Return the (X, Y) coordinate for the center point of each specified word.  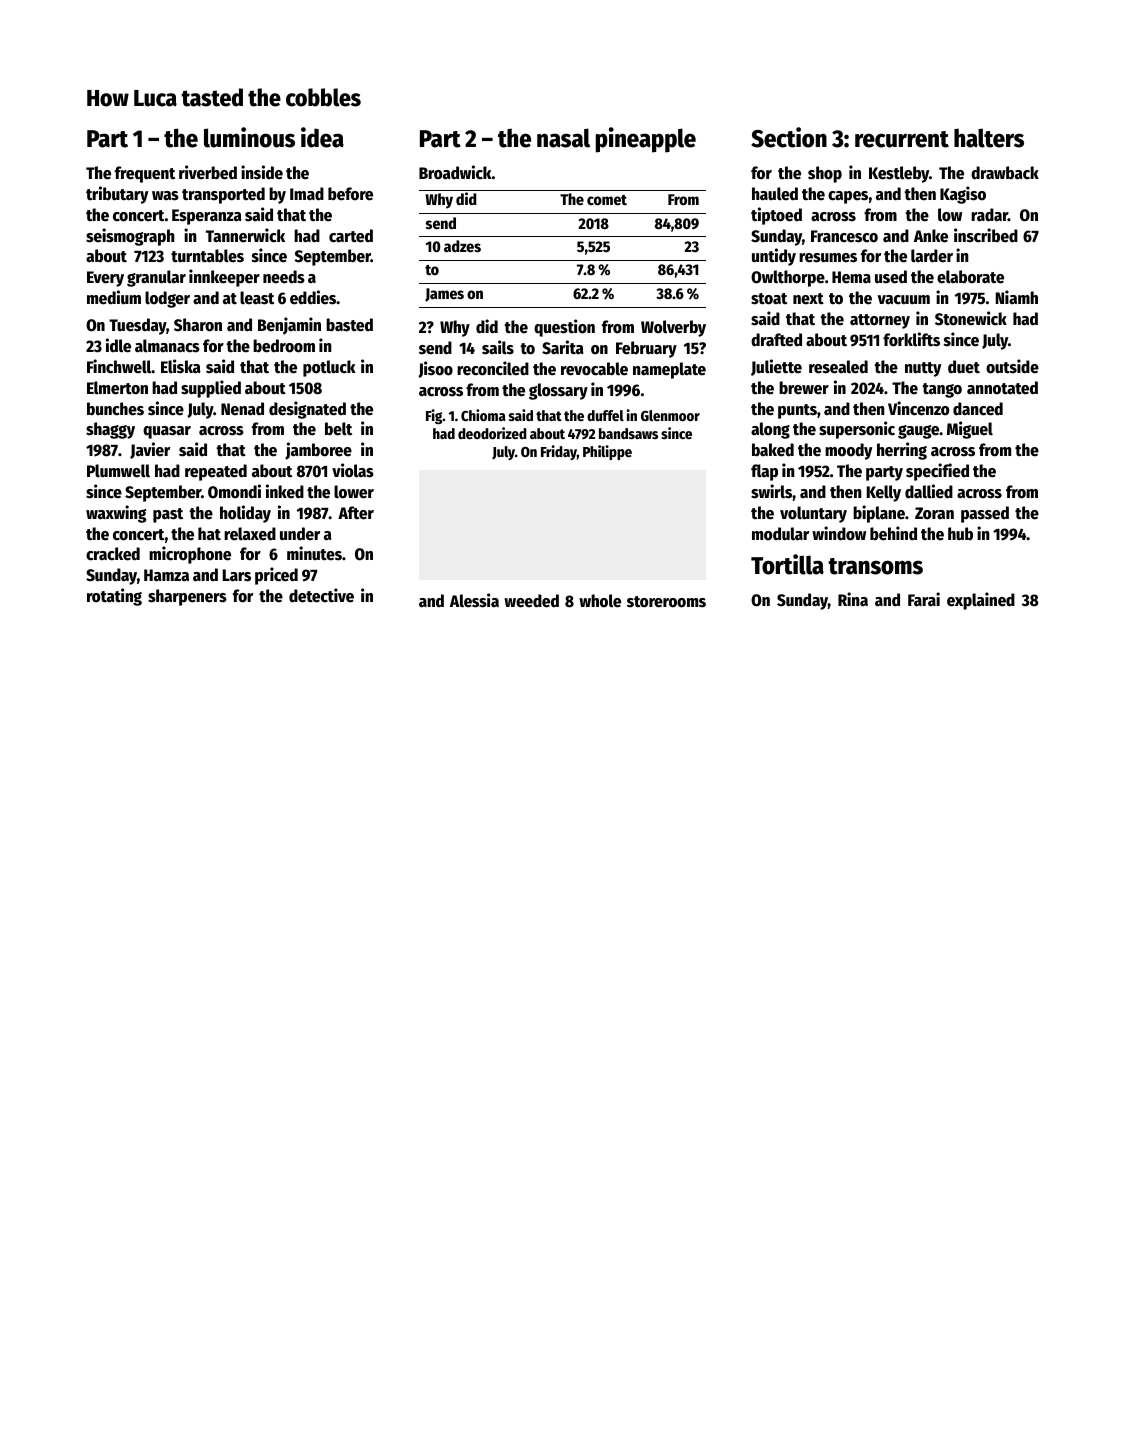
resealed (838, 367)
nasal (563, 138)
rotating (114, 597)
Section (789, 137)
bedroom (284, 346)
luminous (249, 137)
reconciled (493, 368)
